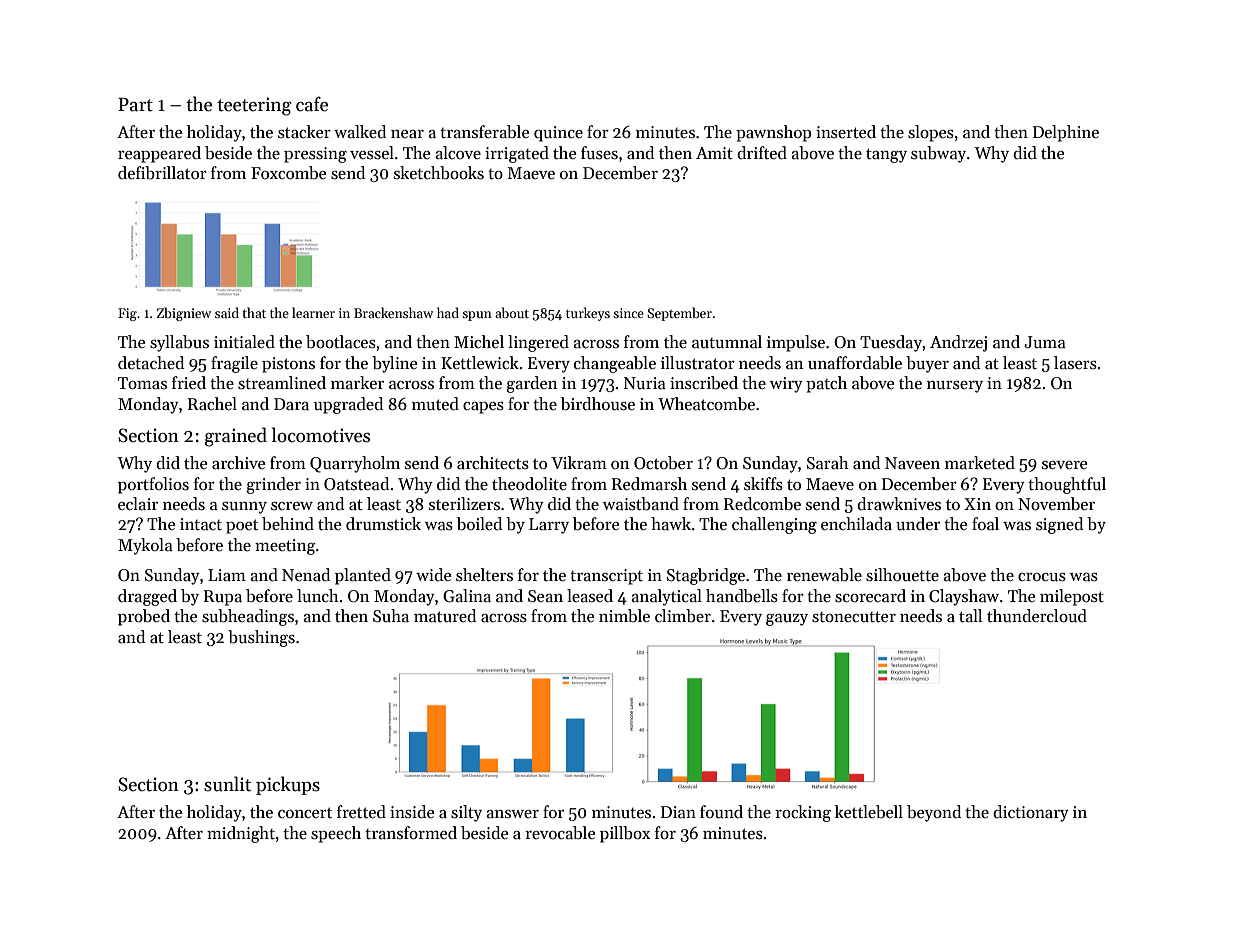 Image resolution: width=1233 pixels, height=952 pixels. Describe the element at coordinates (698, 363) in the screenshot. I see `illustrator` at that location.
